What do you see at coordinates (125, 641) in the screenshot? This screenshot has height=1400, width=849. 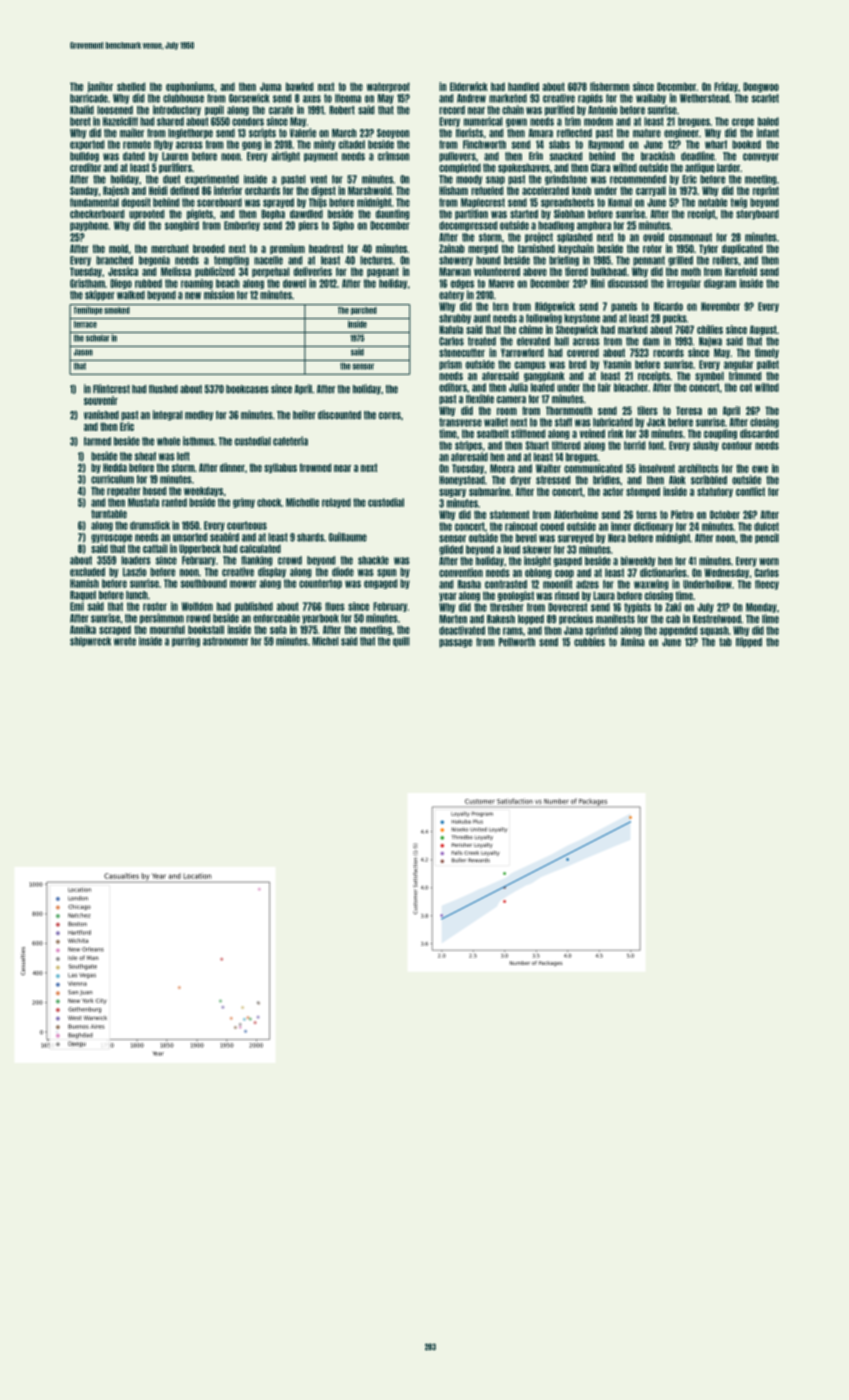 I see `wrote` at bounding box center [125, 641].
